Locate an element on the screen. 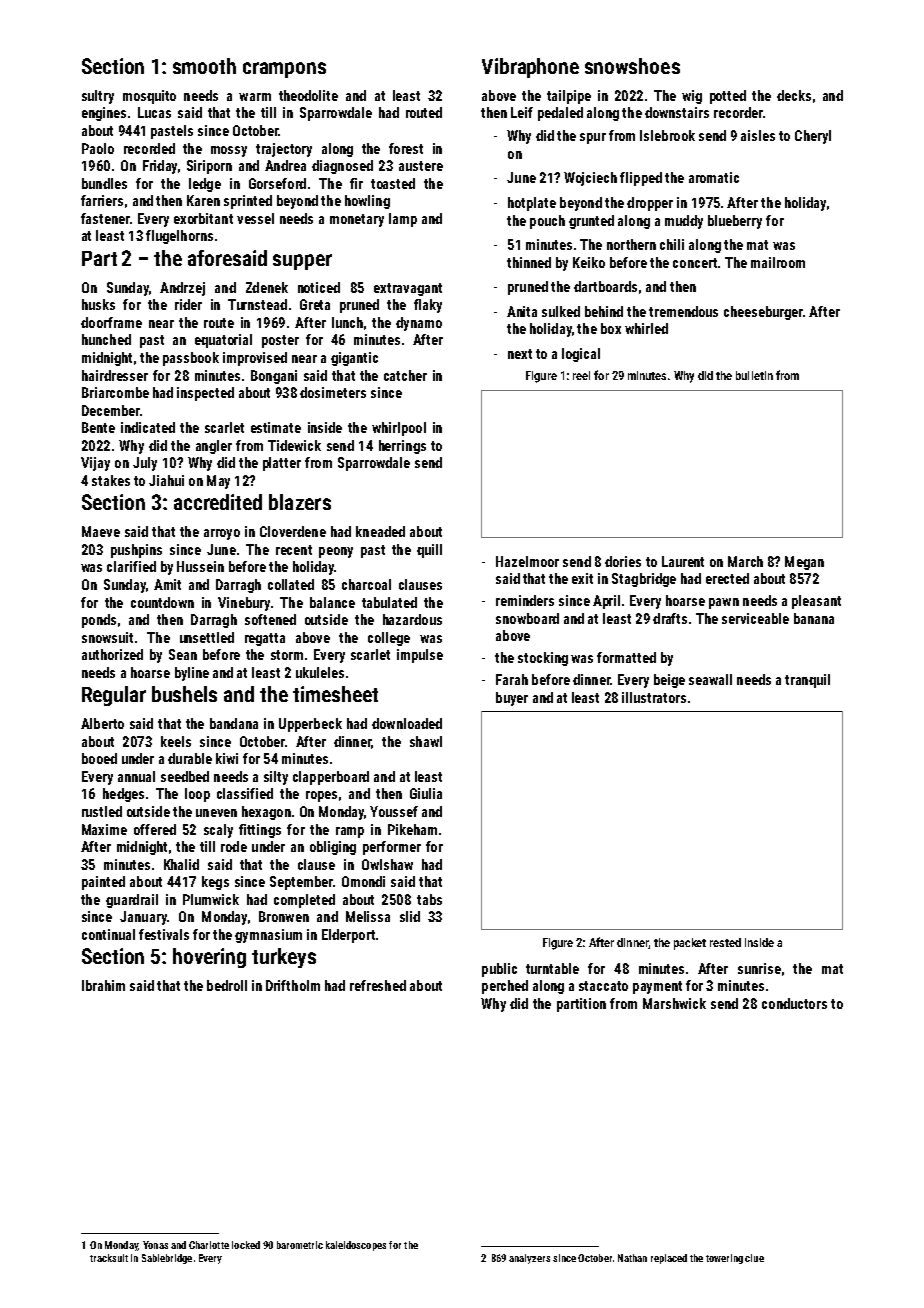 Image resolution: width=924 pixels, height=1308 pixels. snowshoes is located at coordinates (632, 66).
